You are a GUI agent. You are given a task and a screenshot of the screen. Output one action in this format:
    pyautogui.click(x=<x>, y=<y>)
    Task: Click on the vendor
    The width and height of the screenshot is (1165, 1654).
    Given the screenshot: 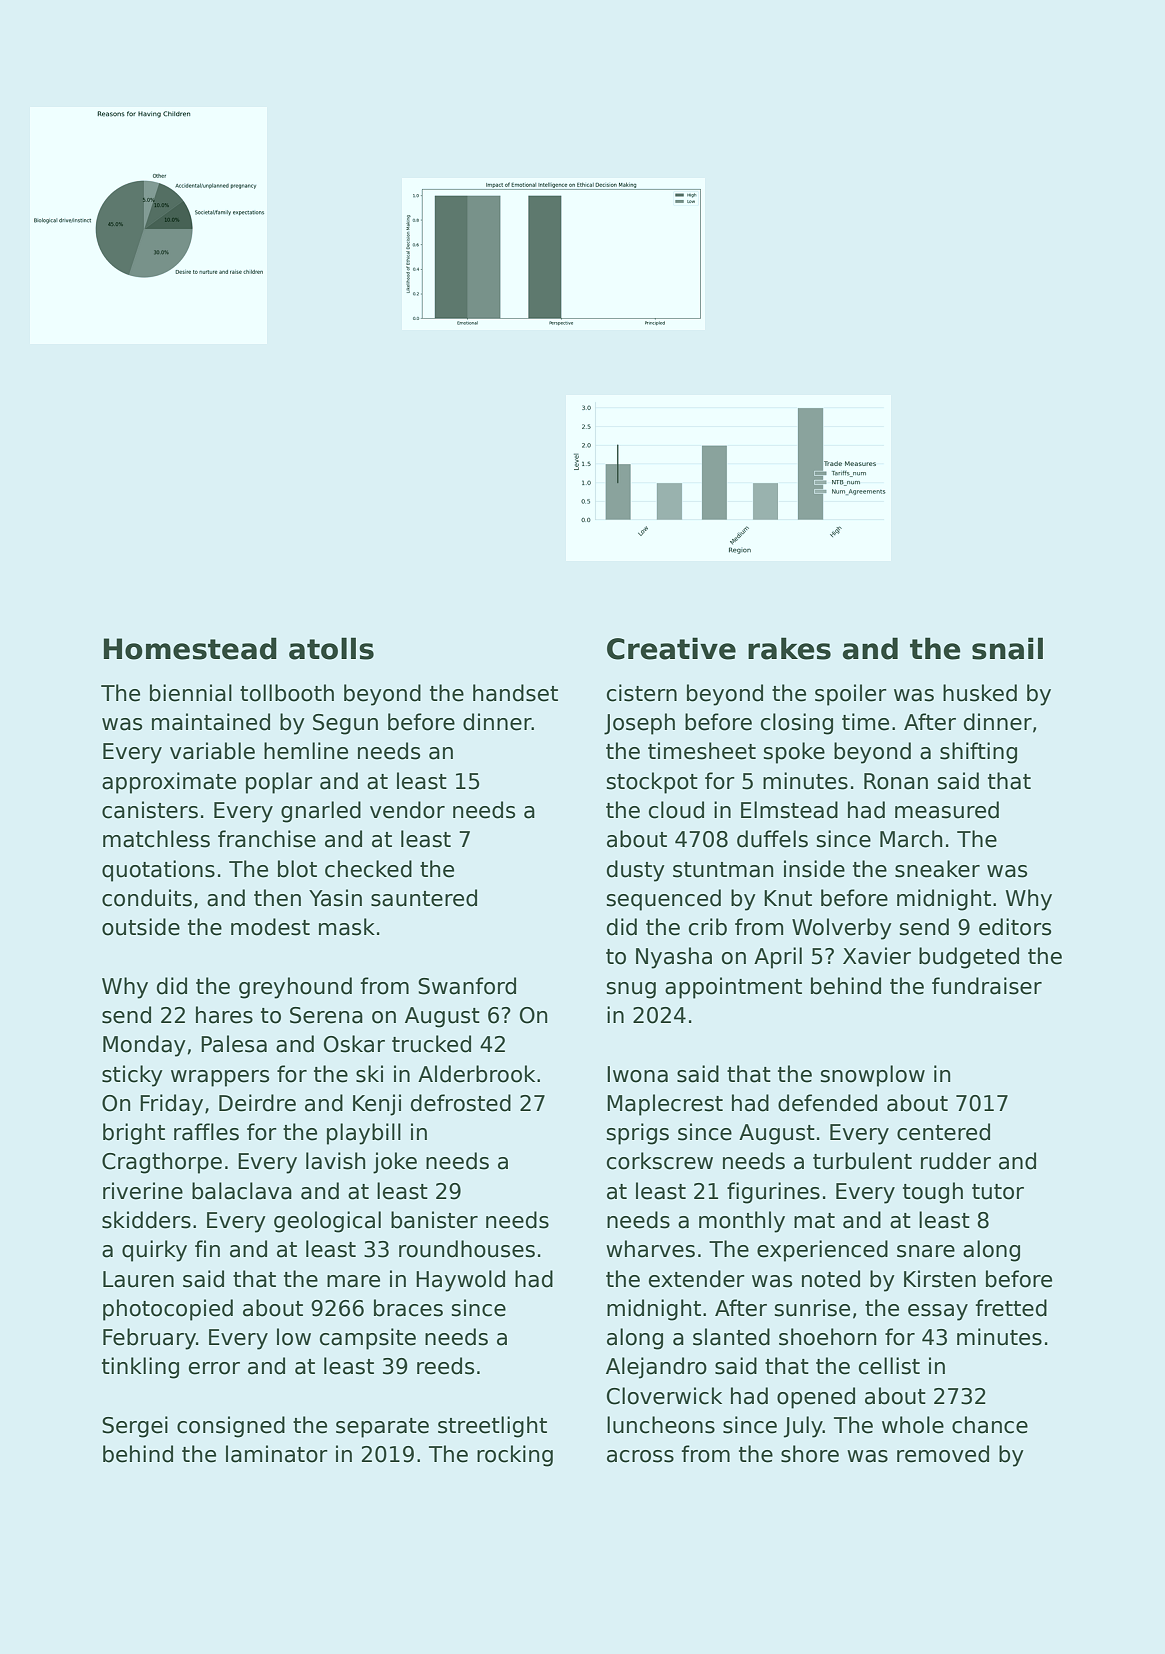 What is the action you would take?
    pyautogui.click(x=407, y=810)
